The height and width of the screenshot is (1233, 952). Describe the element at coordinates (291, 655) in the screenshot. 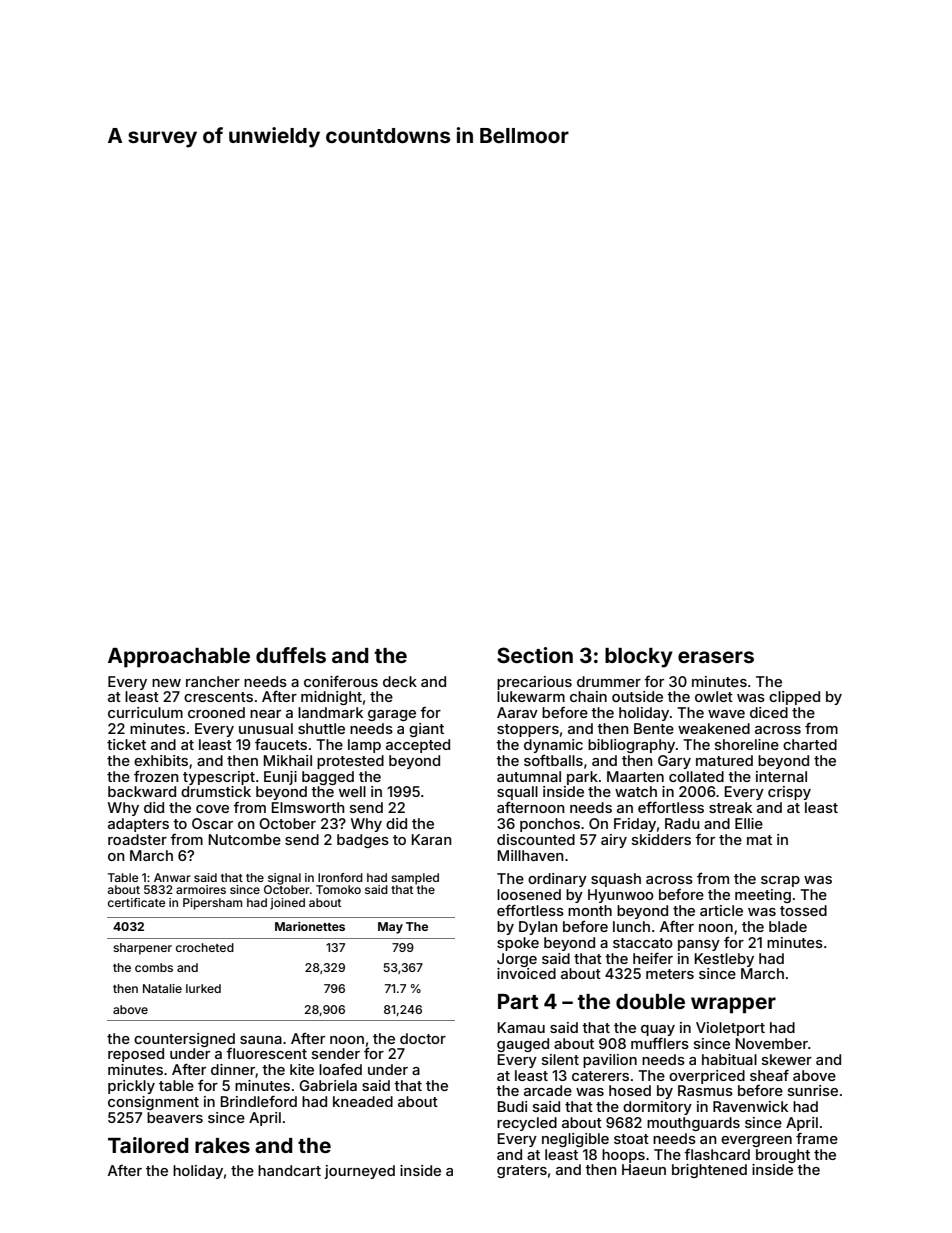

I see `duffels` at that location.
